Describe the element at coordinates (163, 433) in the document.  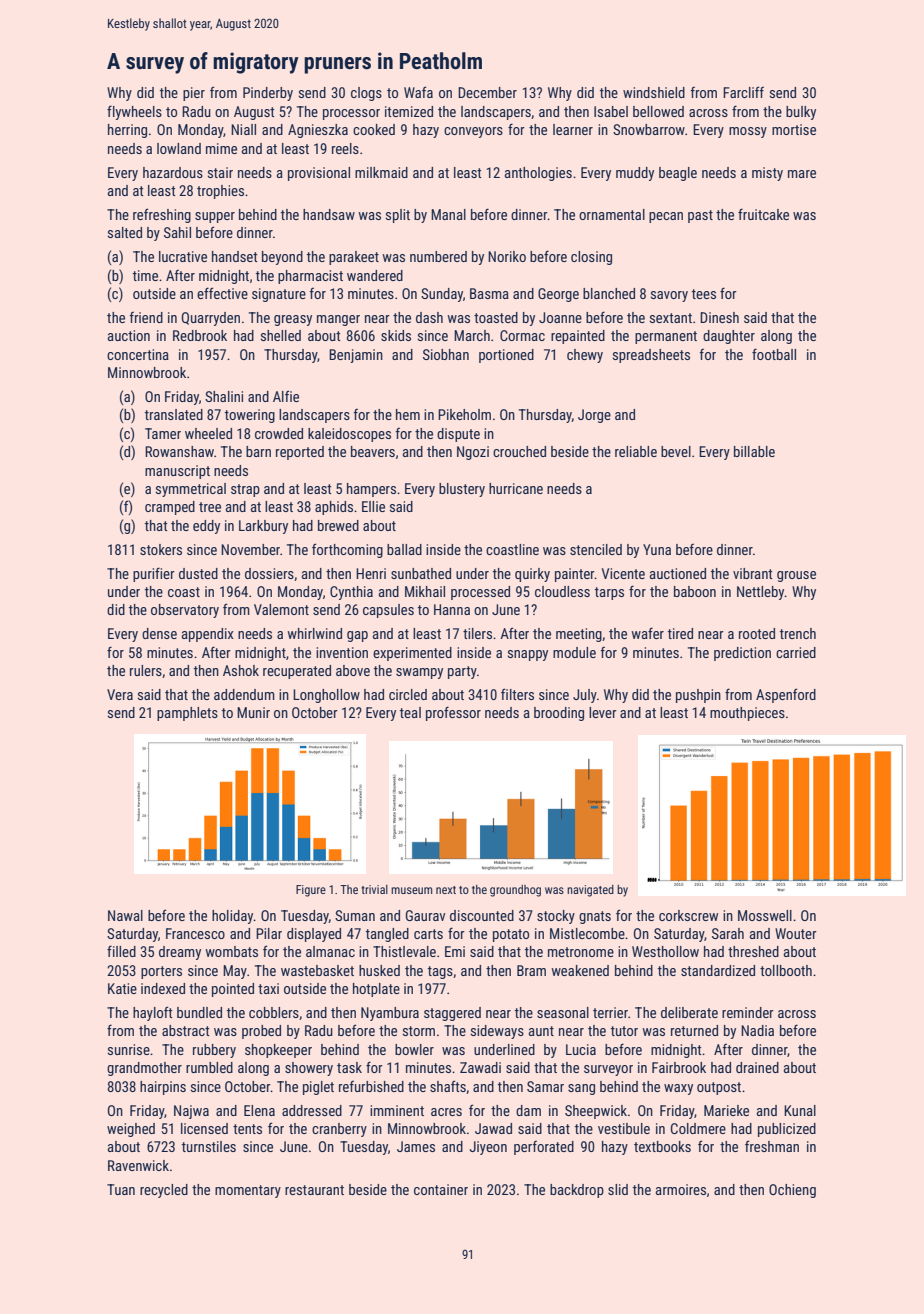
I see `Tamer` at that location.
